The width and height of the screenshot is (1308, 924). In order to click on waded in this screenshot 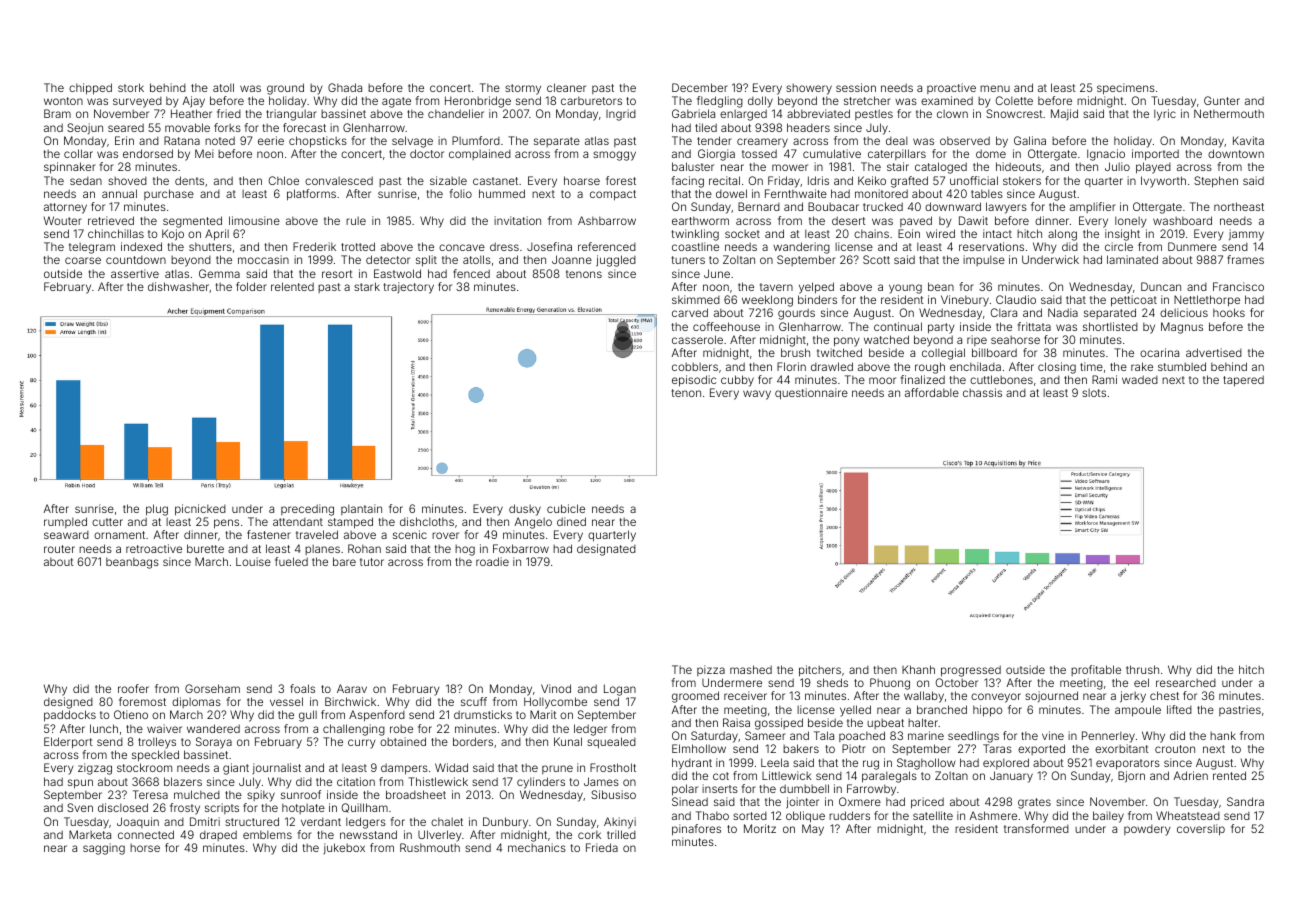, I will do `click(1140, 379)`.
